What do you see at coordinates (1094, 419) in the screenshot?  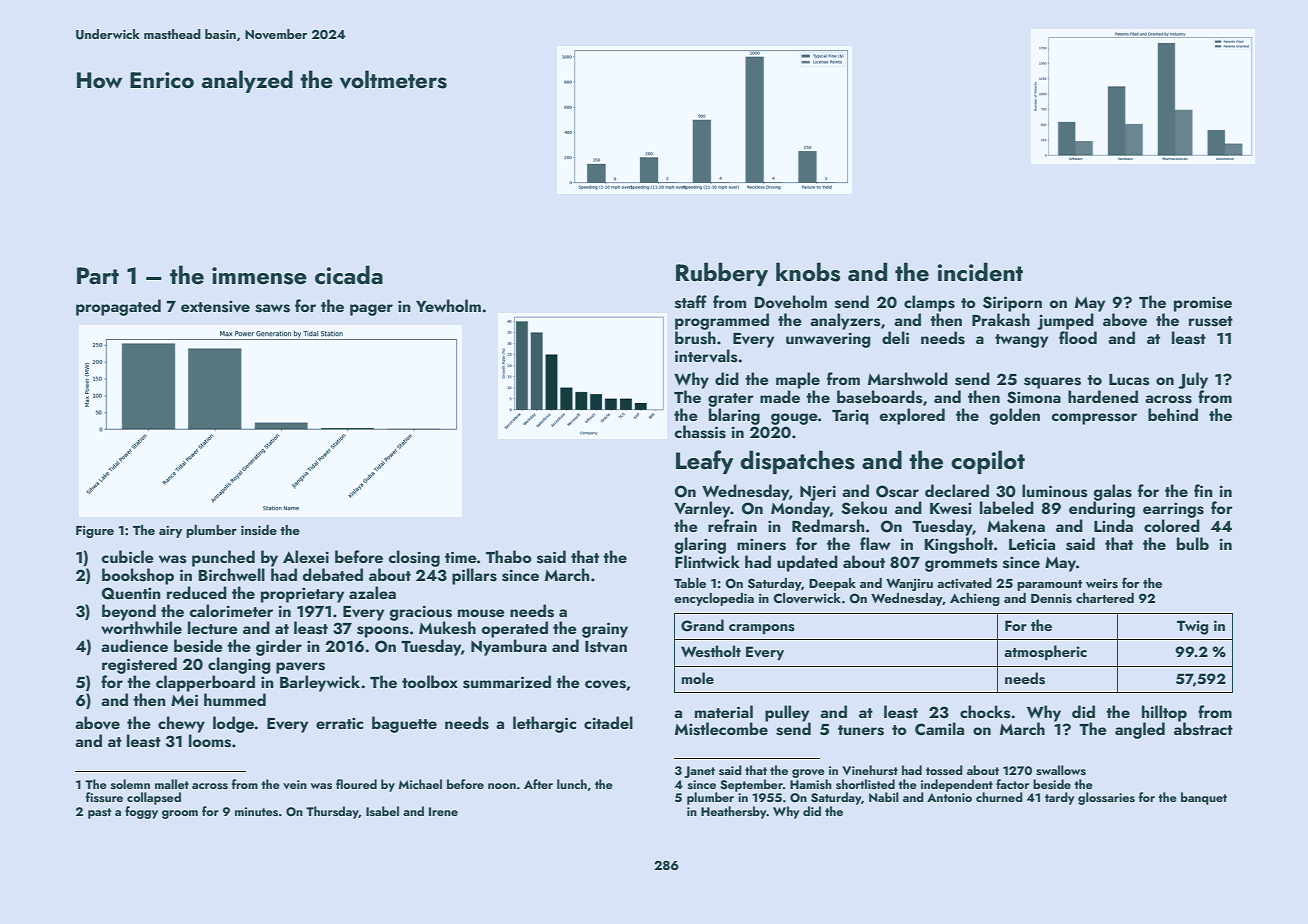 I see `compressor` at bounding box center [1094, 419].
